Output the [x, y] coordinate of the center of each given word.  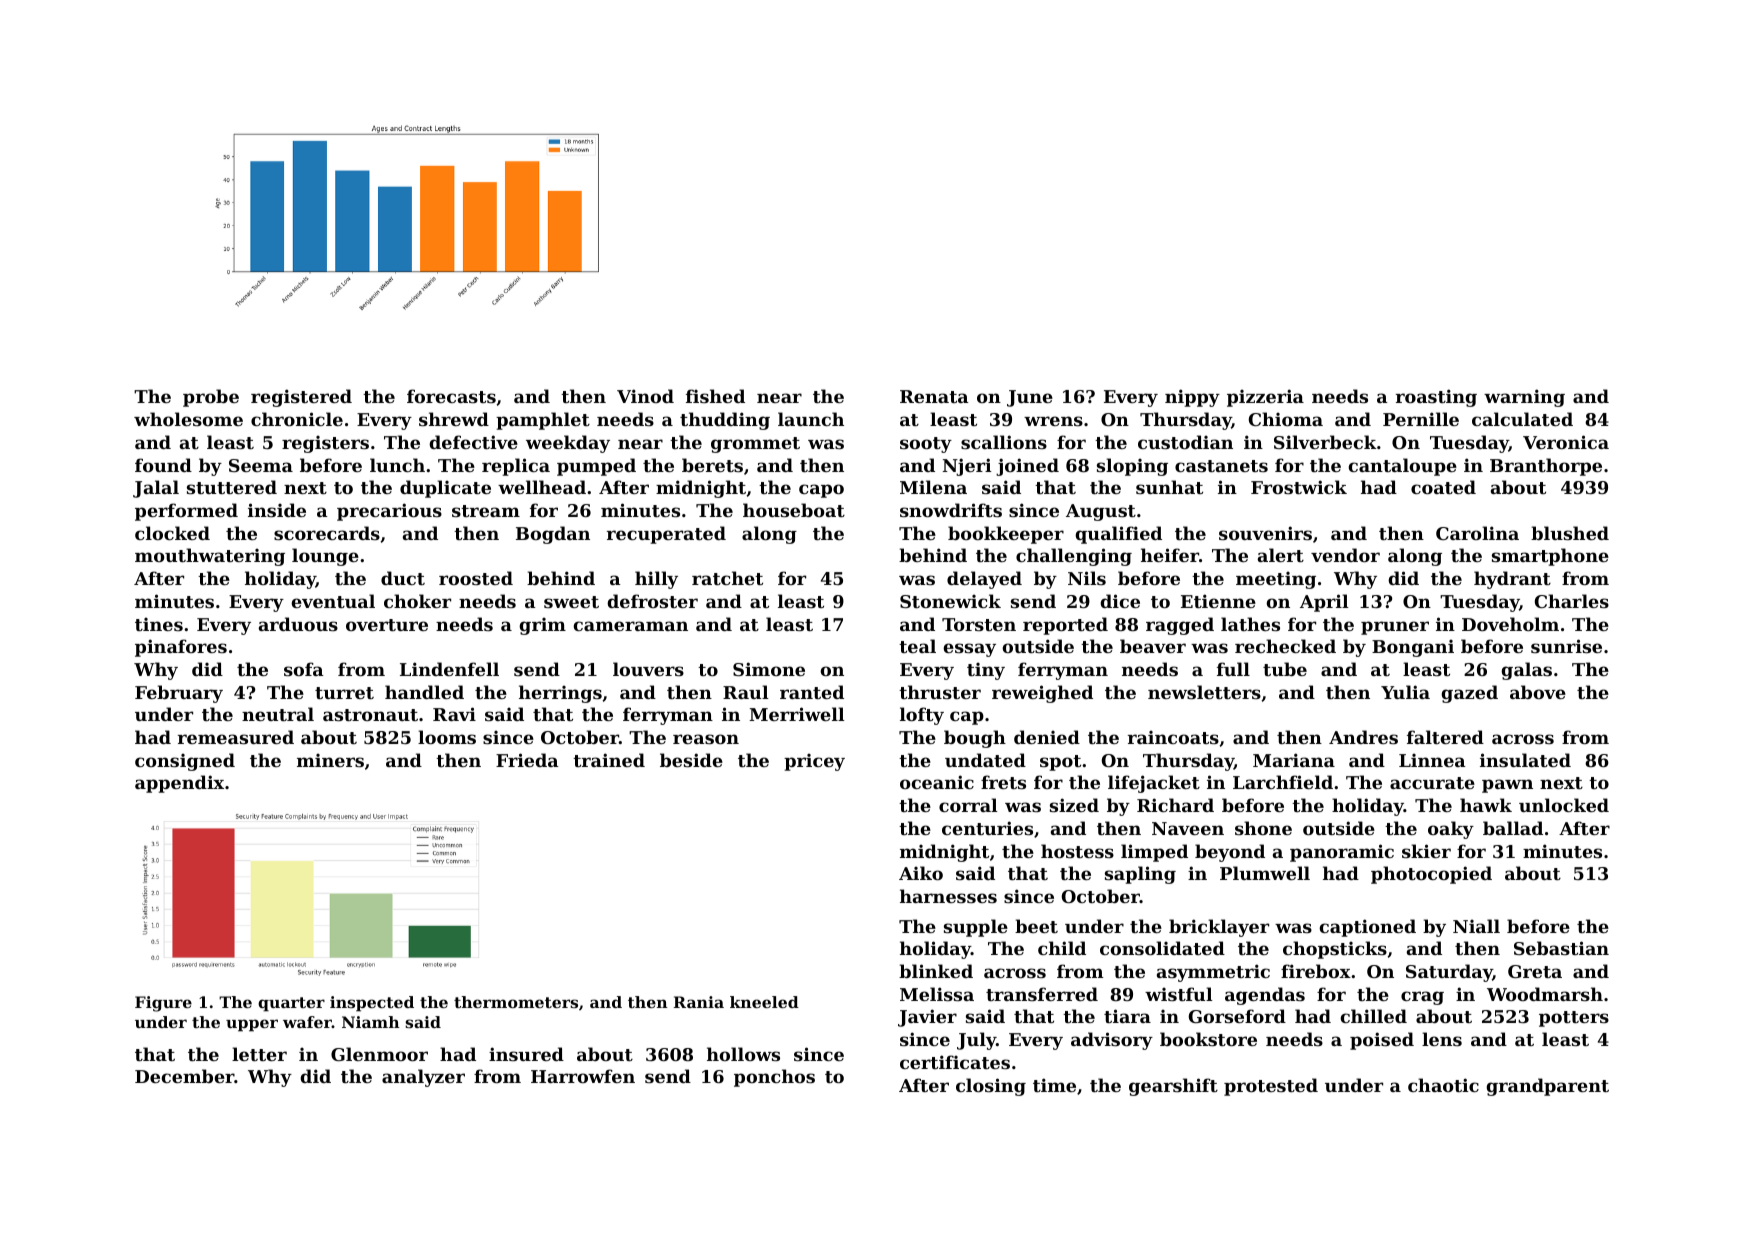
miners [330, 760]
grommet [755, 445]
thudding [725, 421]
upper [252, 1025]
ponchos [774, 1078]
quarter [291, 1004]
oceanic [937, 782]
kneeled [764, 1002]
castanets [1221, 466]
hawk [1486, 805]
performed [186, 512]
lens [1442, 1039]
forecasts [451, 396]
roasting [1436, 398]
